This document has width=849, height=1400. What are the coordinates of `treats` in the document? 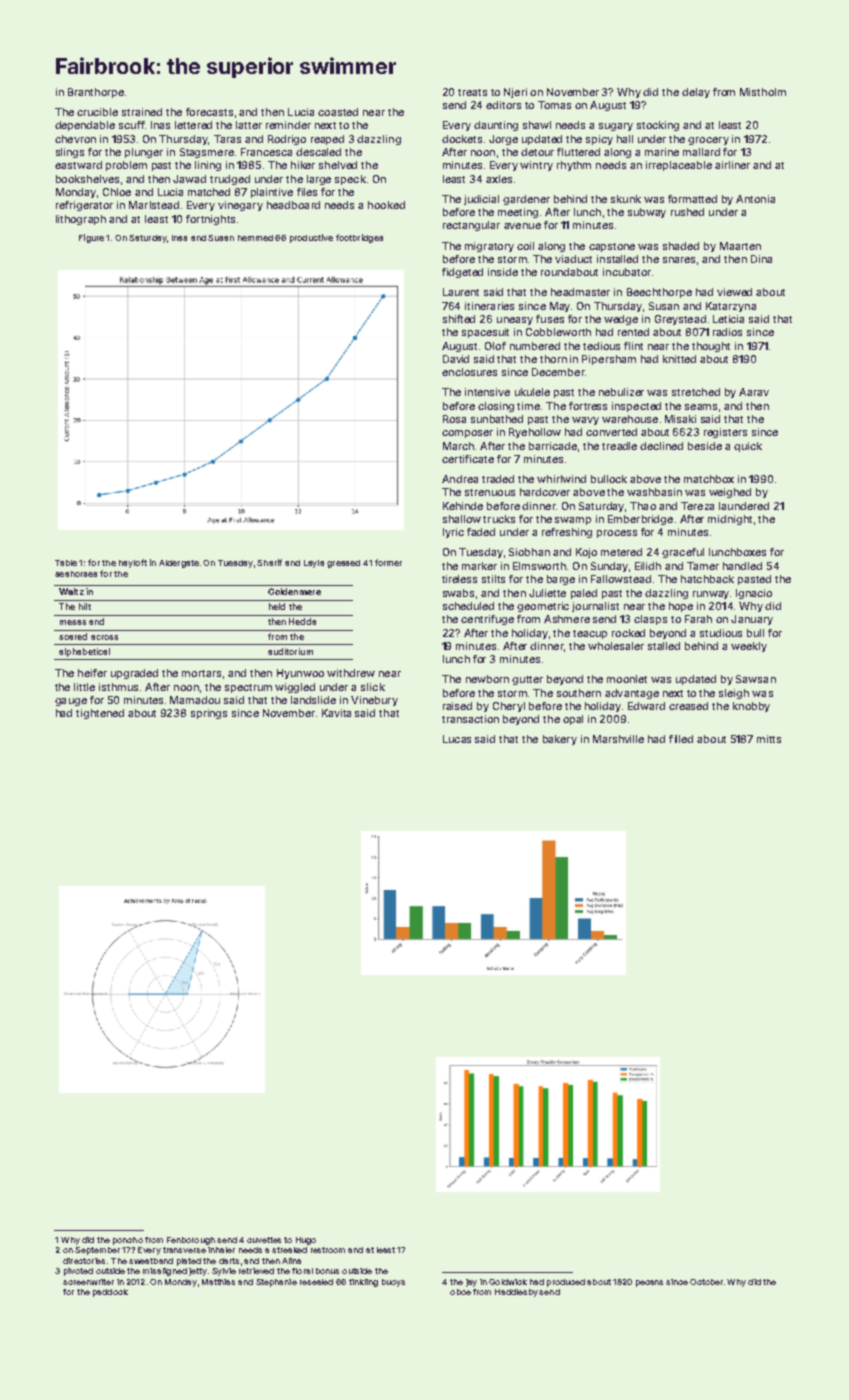 It's located at (472, 92).
